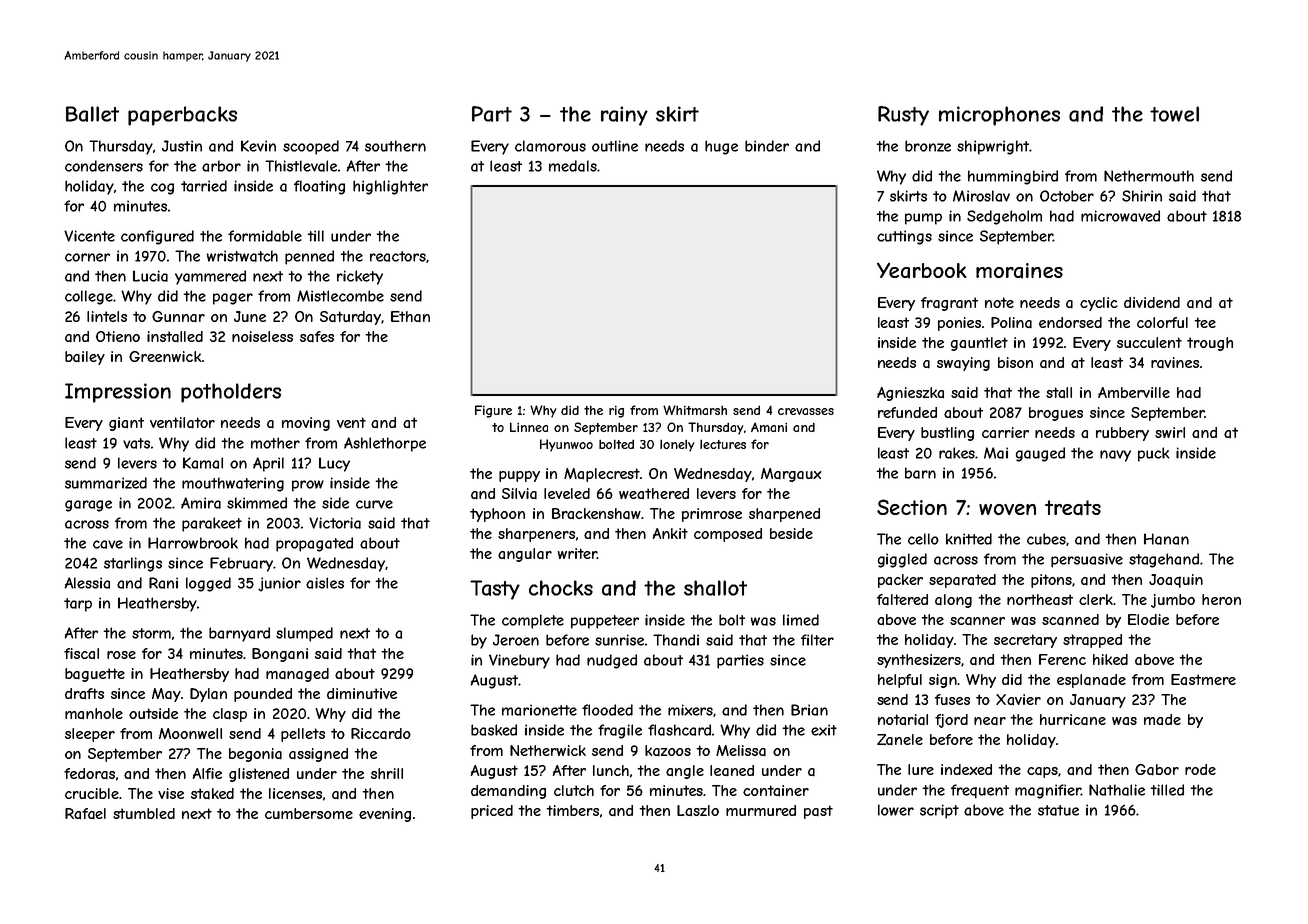  I want to click on rainy, so click(624, 116).
